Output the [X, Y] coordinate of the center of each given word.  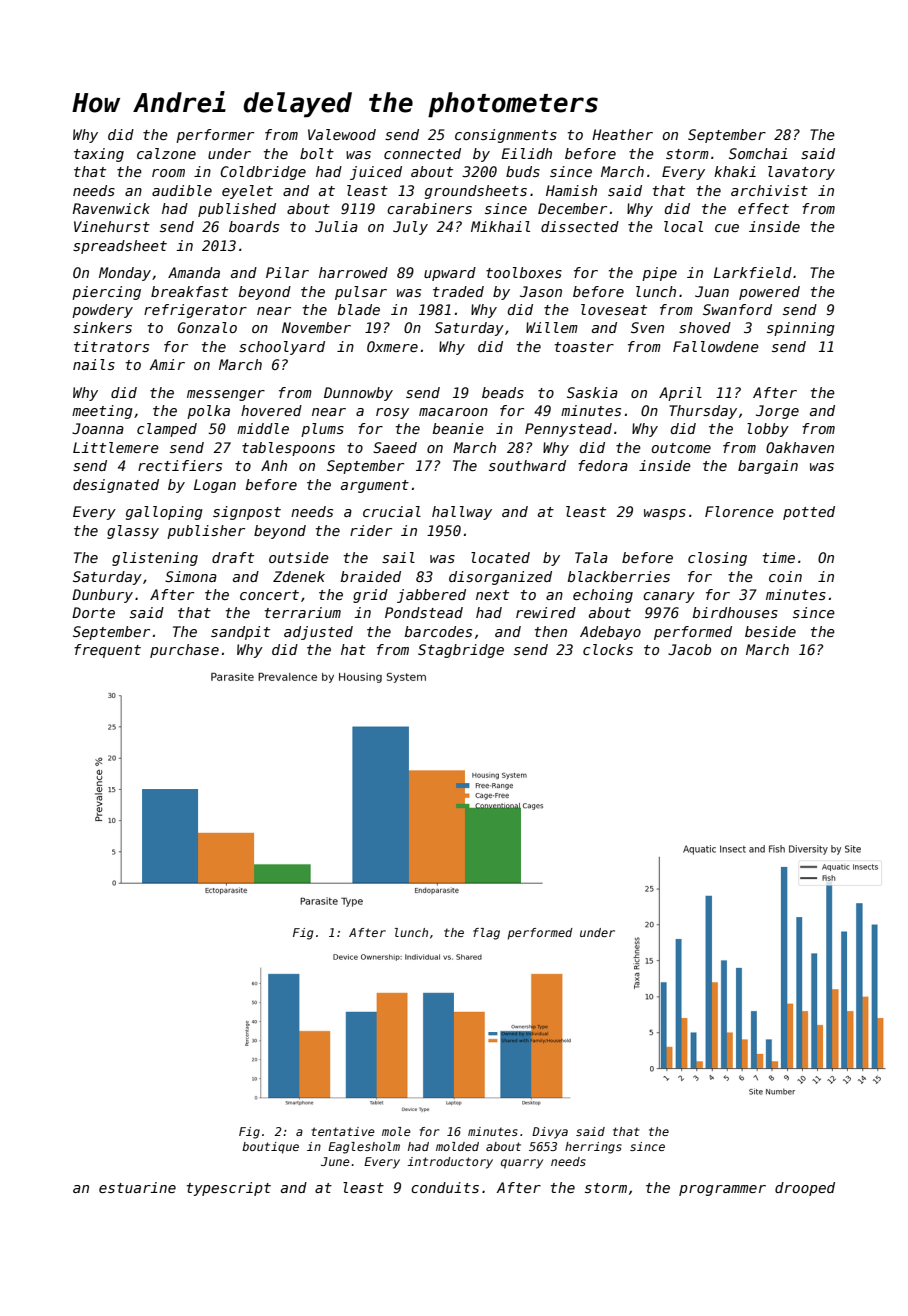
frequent [107, 651]
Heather [622, 134]
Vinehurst [112, 226]
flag [486, 934]
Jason [541, 291]
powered [769, 293]
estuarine [137, 1187]
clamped [167, 430]
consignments [506, 136]
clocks [608, 649]
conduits [445, 1187]
